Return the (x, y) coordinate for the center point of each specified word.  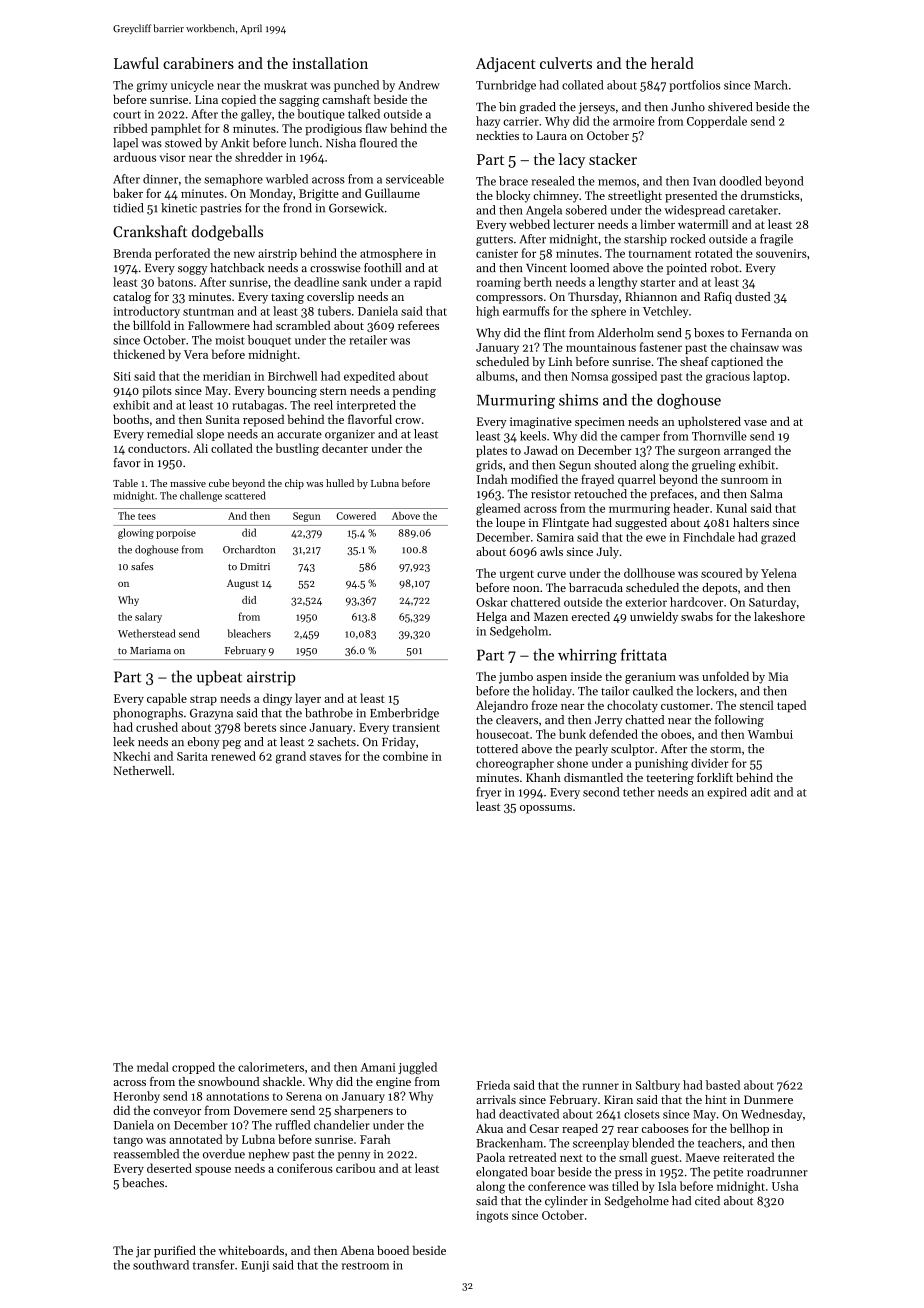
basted (723, 1085)
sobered (586, 210)
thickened (139, 354)
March (771, 85)
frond (297, 208)
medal (153, 1067)
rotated (714, 253)
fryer (489, 793)
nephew (269, 1155)
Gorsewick (356, 208)
